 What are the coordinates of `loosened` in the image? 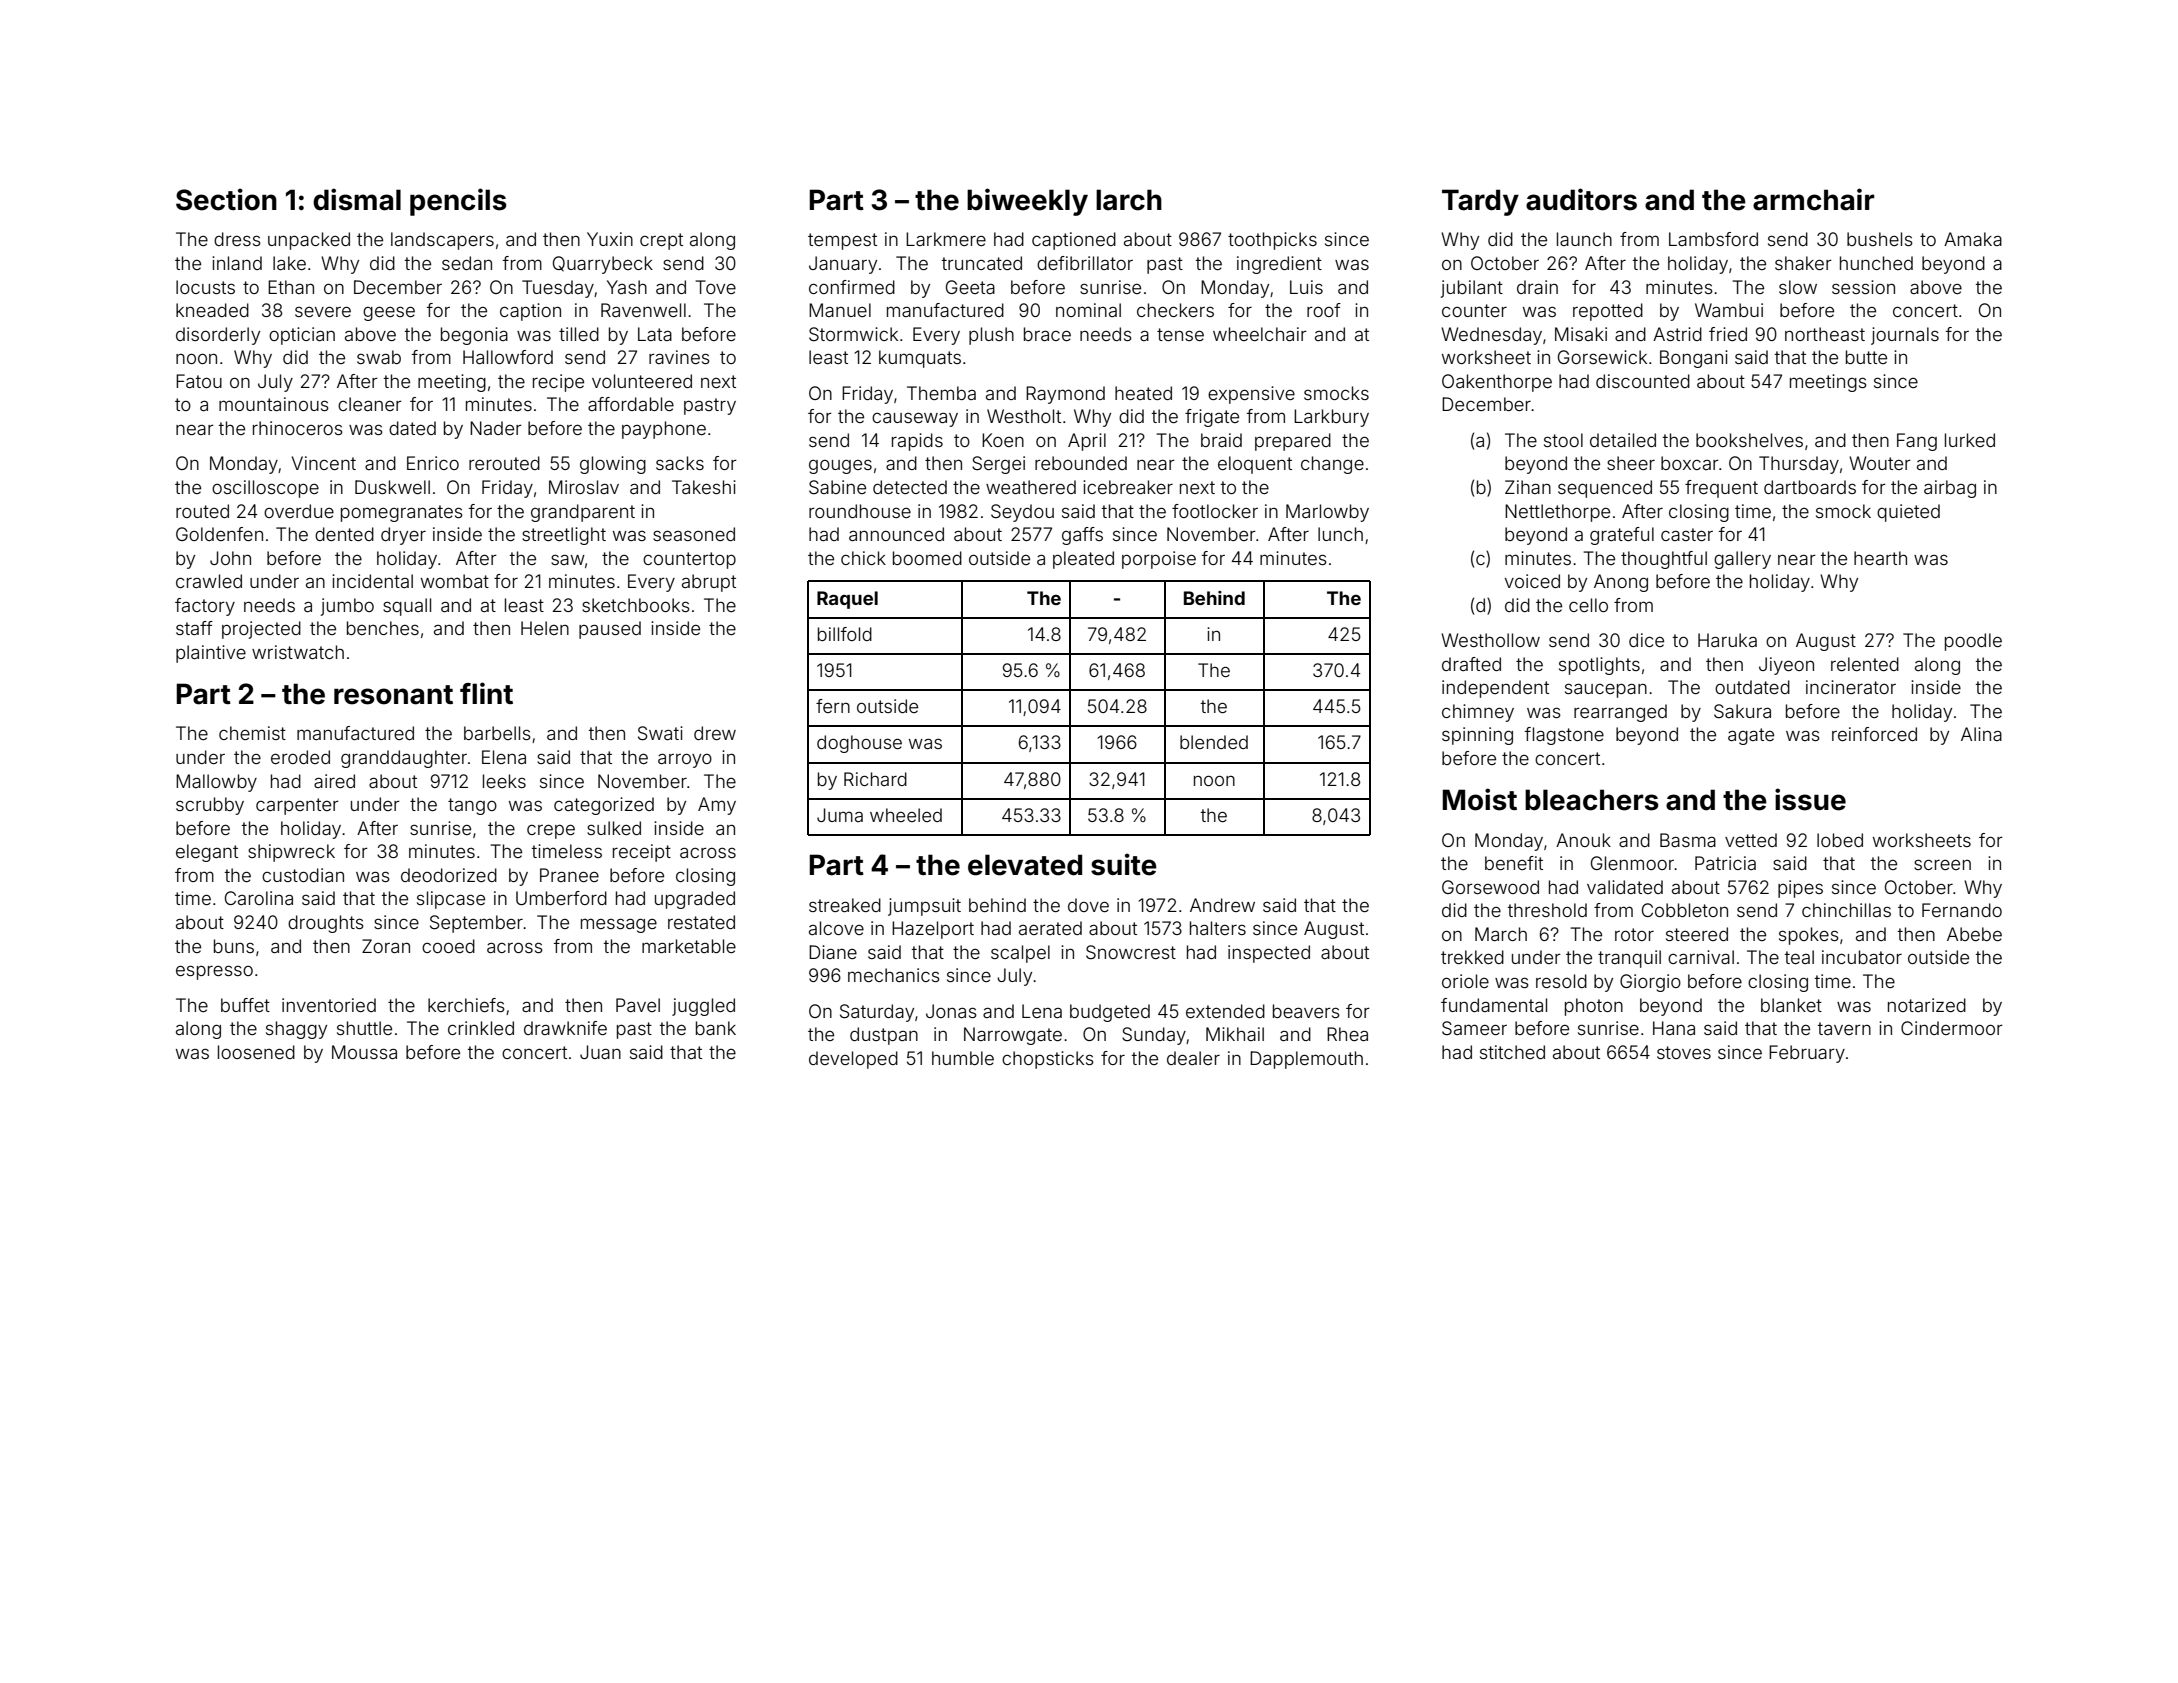 It's located at (256, 1052).
